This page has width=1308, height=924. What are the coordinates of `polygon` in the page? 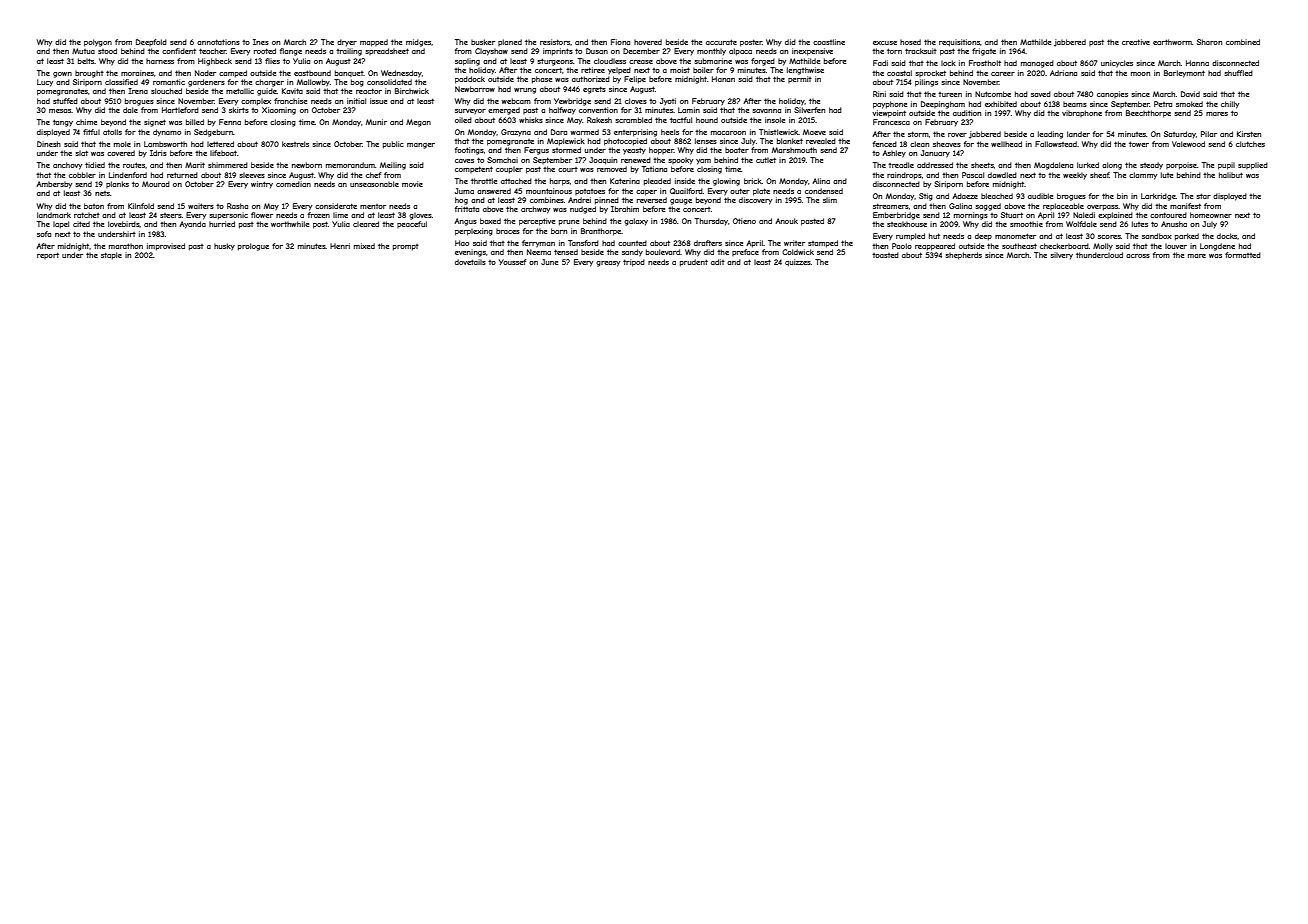 It's located at (98, 43).
